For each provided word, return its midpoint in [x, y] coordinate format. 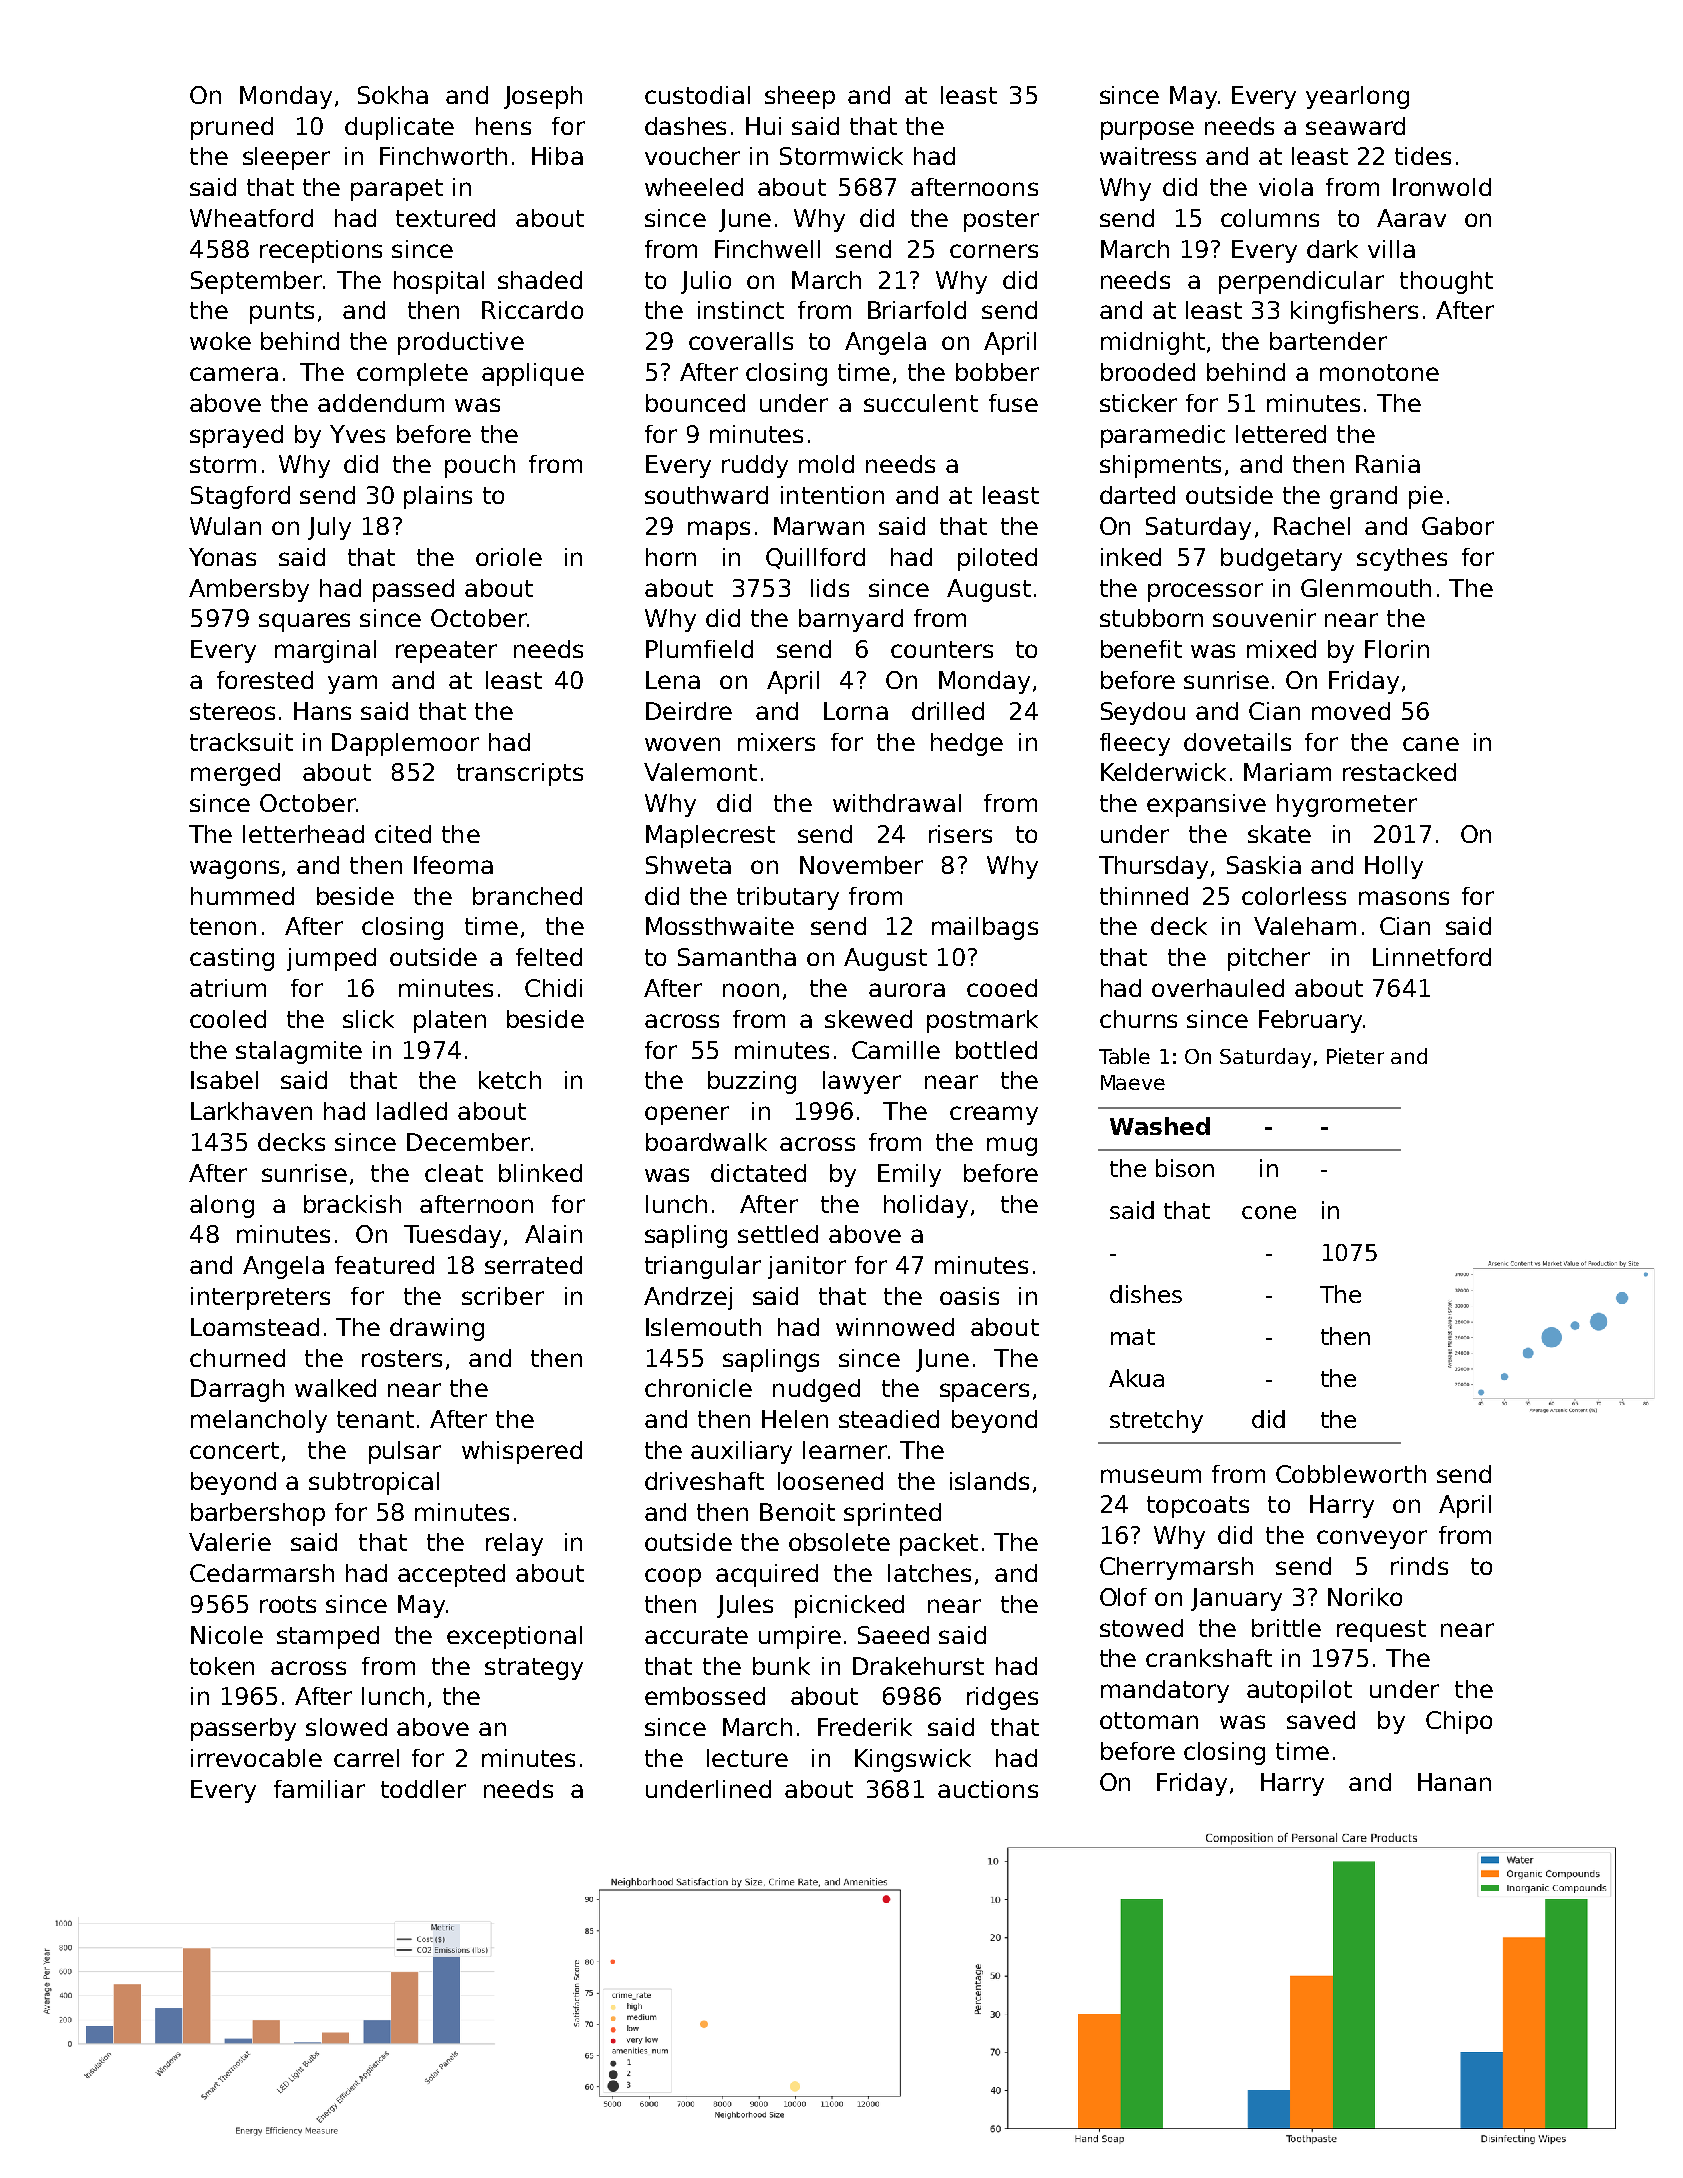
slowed [346, 1727]
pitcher [1269, 959]
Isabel [224, 1080]
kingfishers [1354, 312]
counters [942, 649]
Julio [706, 282]
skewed [868, 1019]
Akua [1136, 1378]
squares [304, 622]
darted [1137, 495]
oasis [969, 1296]
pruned [232, 128]
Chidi [553, 988]
